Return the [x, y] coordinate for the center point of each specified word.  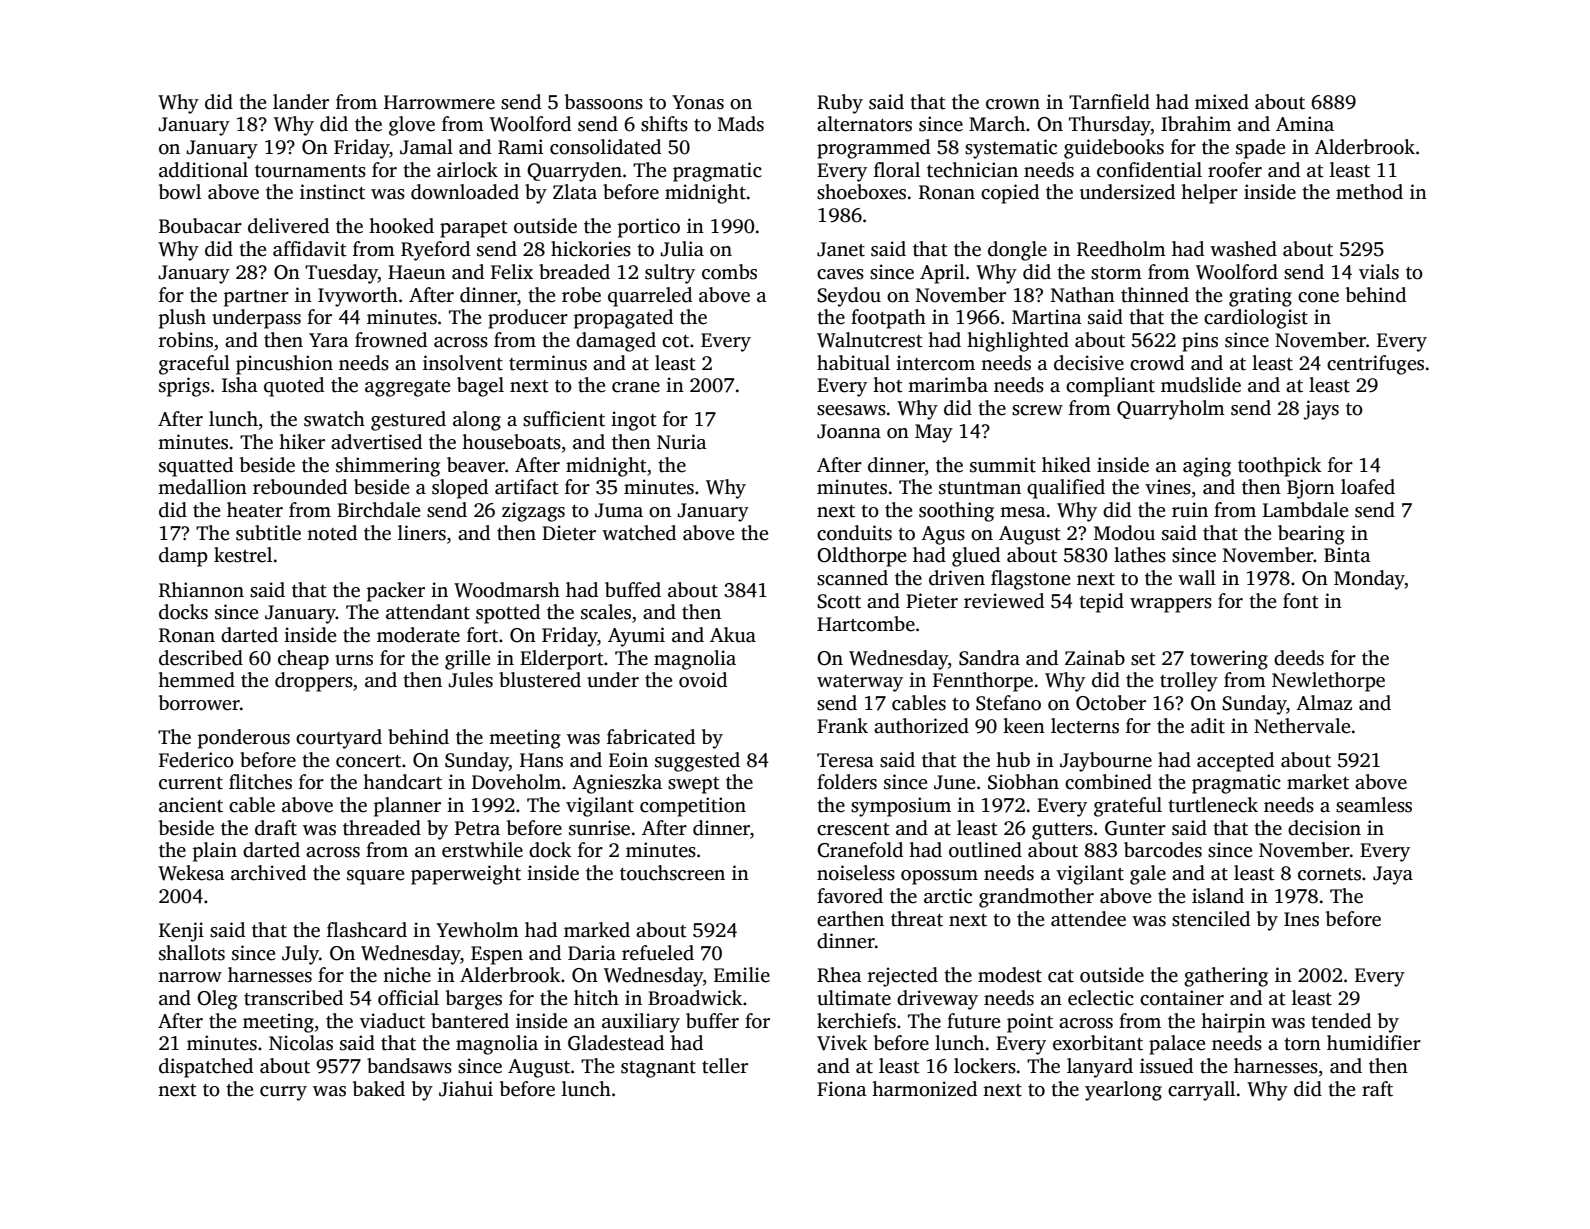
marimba [948, 385]
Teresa [845, 760]
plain [215, 852]
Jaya [1393, 875]
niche [407, 975]
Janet [841, 249]
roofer [1235, 170]
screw [1037, 410]
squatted [196, 467]
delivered [288, 226]
